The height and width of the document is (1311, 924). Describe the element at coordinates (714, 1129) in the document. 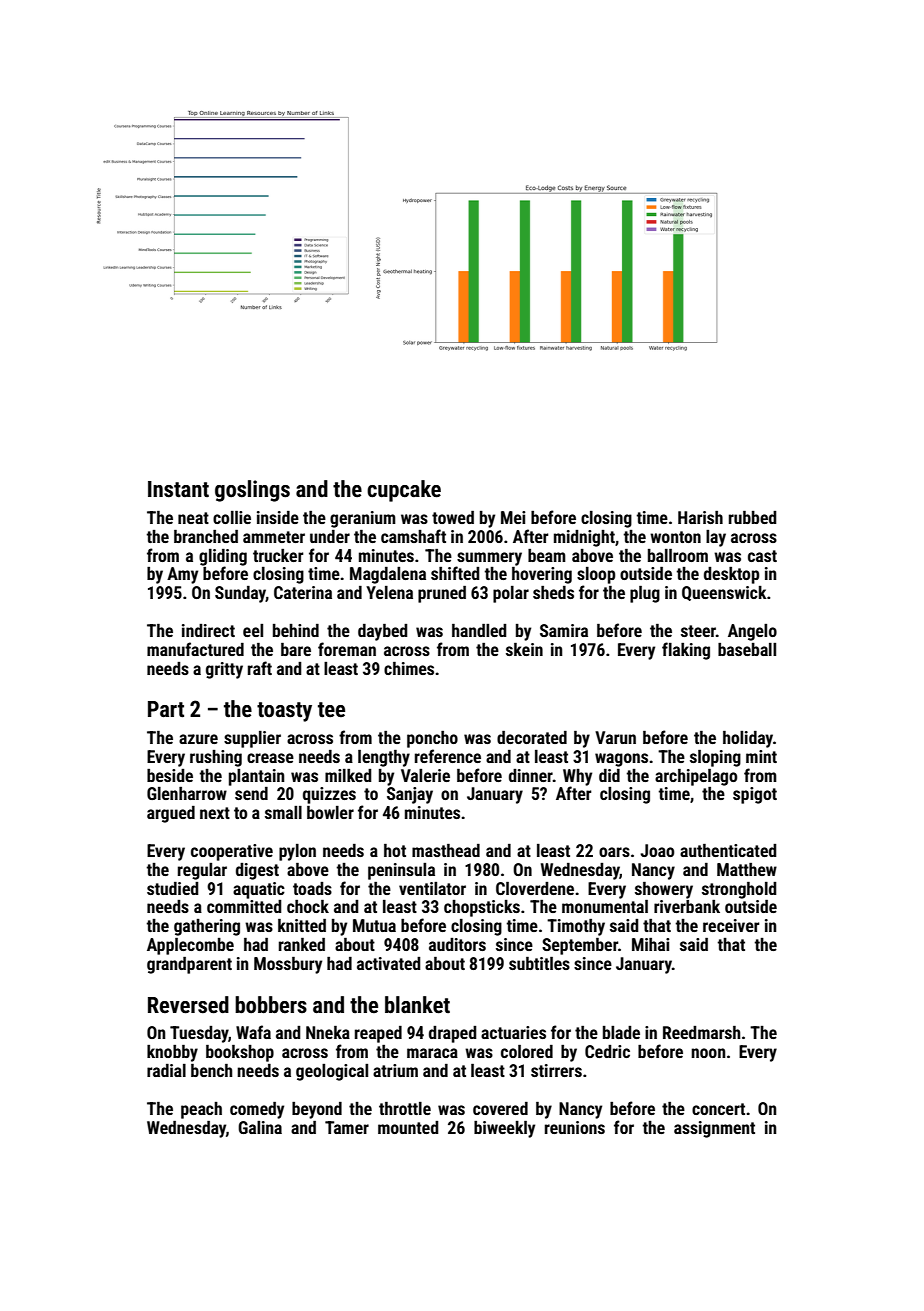

I see `assignment` at that location.
